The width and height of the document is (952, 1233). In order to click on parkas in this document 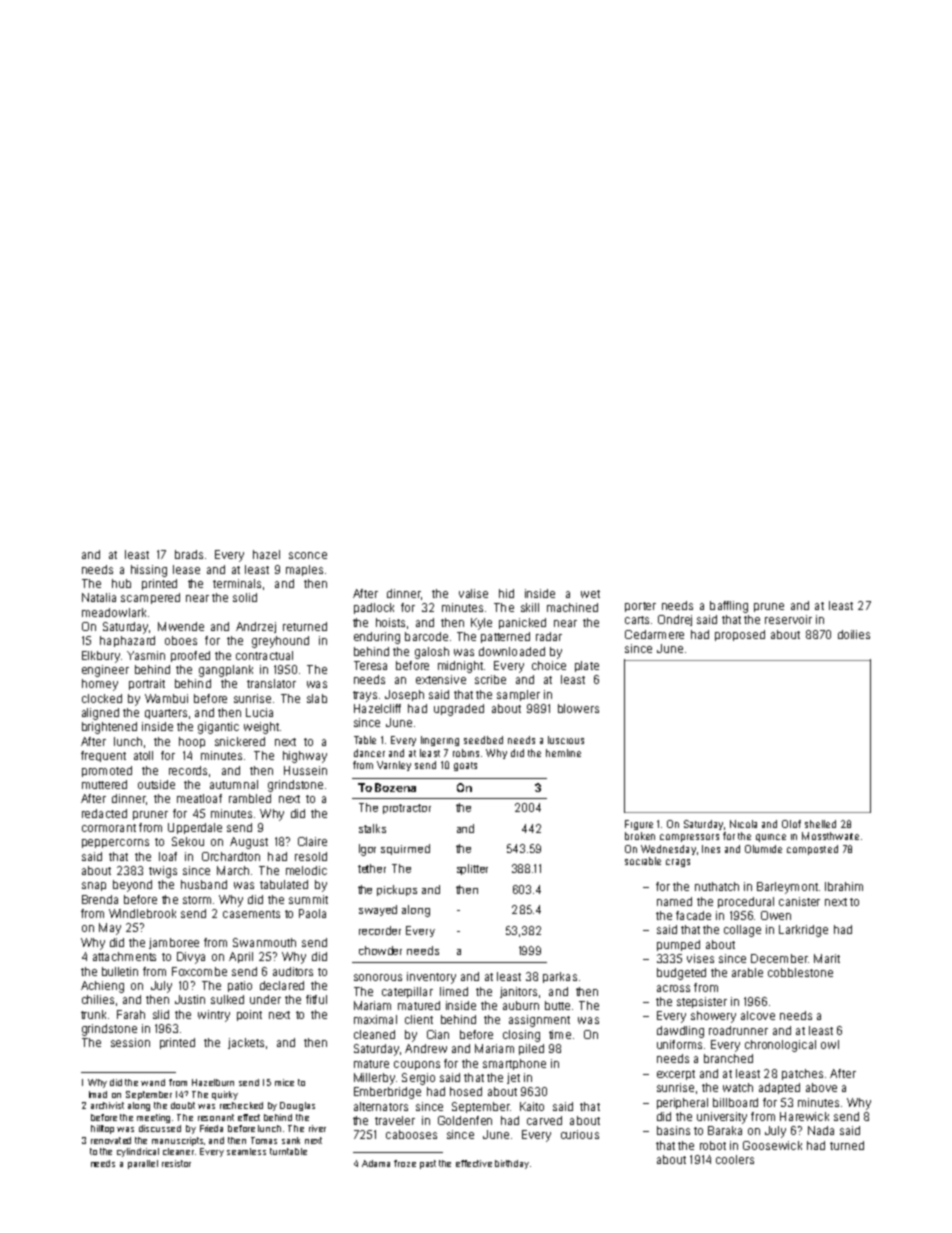, I will do `click(560, 977)`.
